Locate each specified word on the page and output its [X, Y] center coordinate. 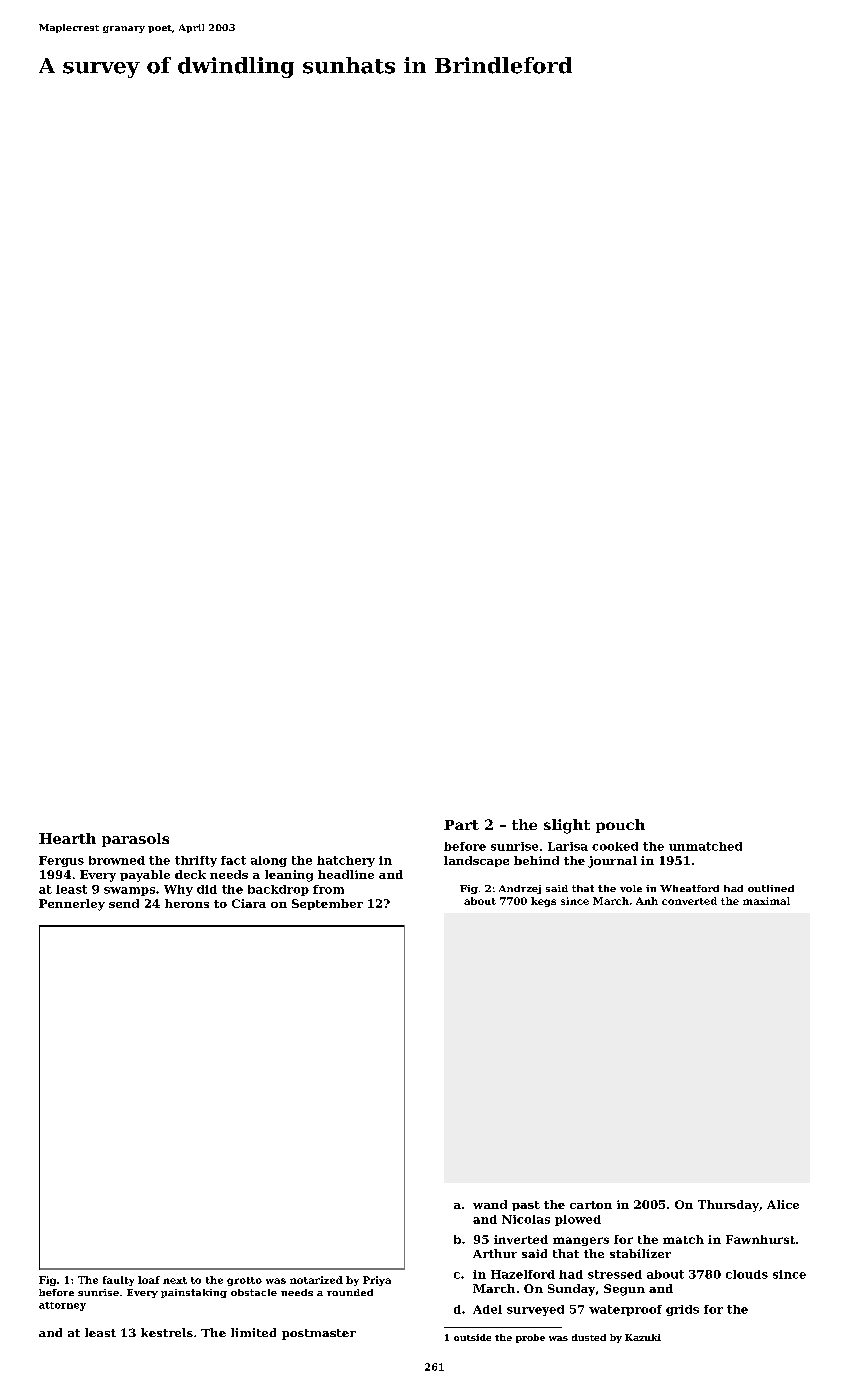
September [327, 904]
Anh [647, 901]
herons [187, 903]
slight [567, 826]
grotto [244, 1281]
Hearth [67, 838]
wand [490, 1204]
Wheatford [689, 888]
